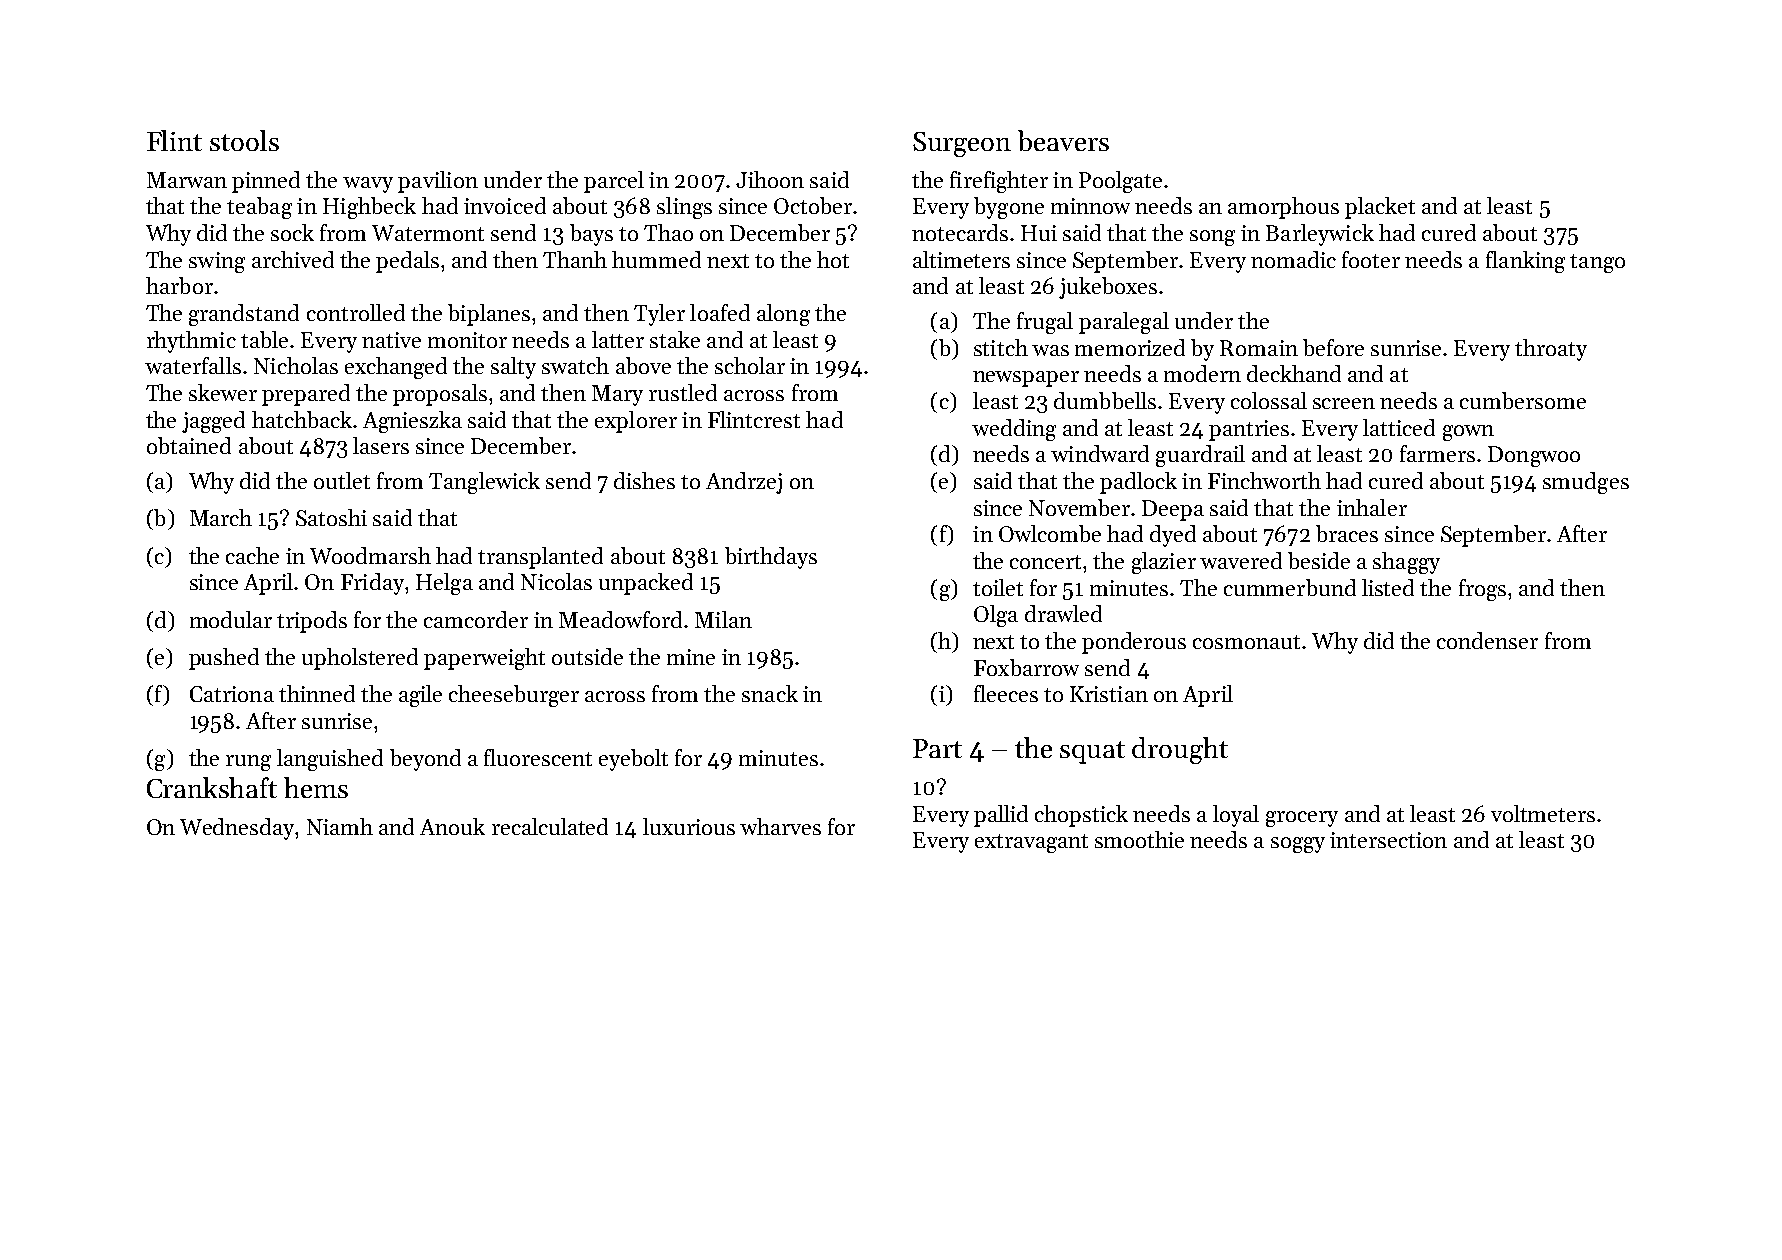  I want to click on languished, so click(330, 760).
